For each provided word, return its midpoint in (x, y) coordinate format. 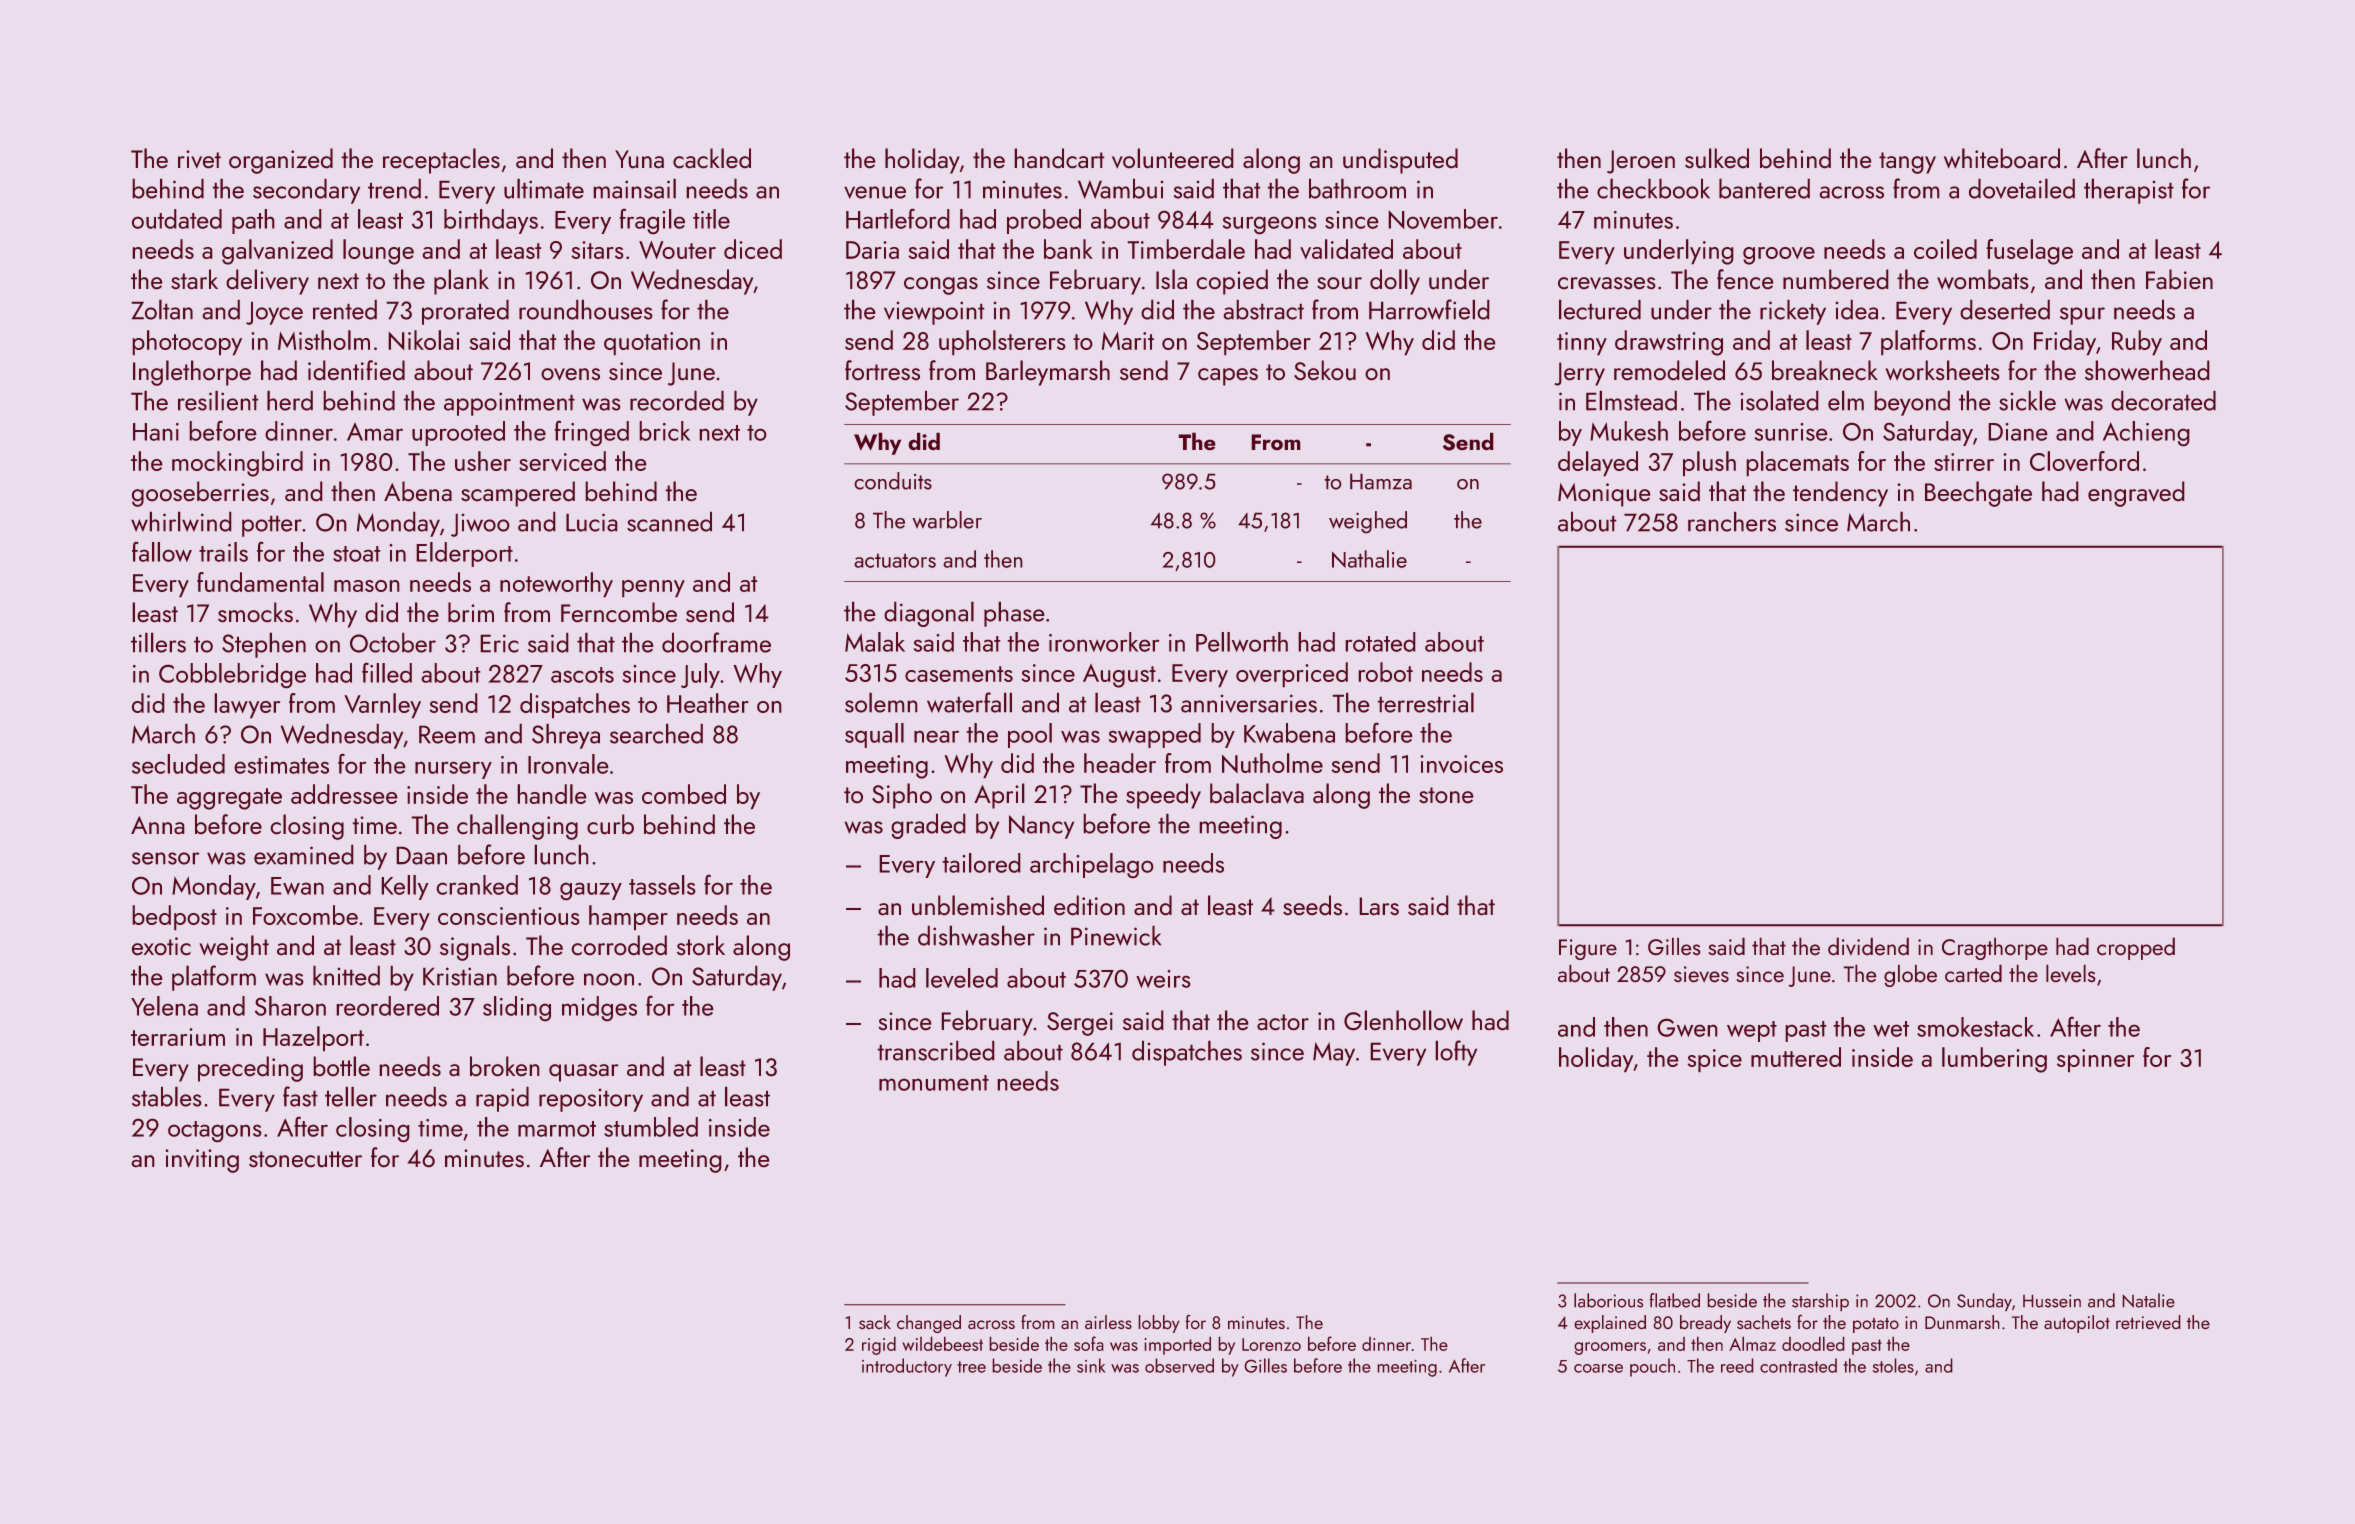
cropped (2136, 948)
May (1334, 1054)
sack (875, 1322)
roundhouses (586, 309)
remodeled (1669, 370)
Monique (1604, 495)
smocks (255, 612)
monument (934, 1083)
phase (1014, 614)
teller (351, 1096)
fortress (882, 370)
